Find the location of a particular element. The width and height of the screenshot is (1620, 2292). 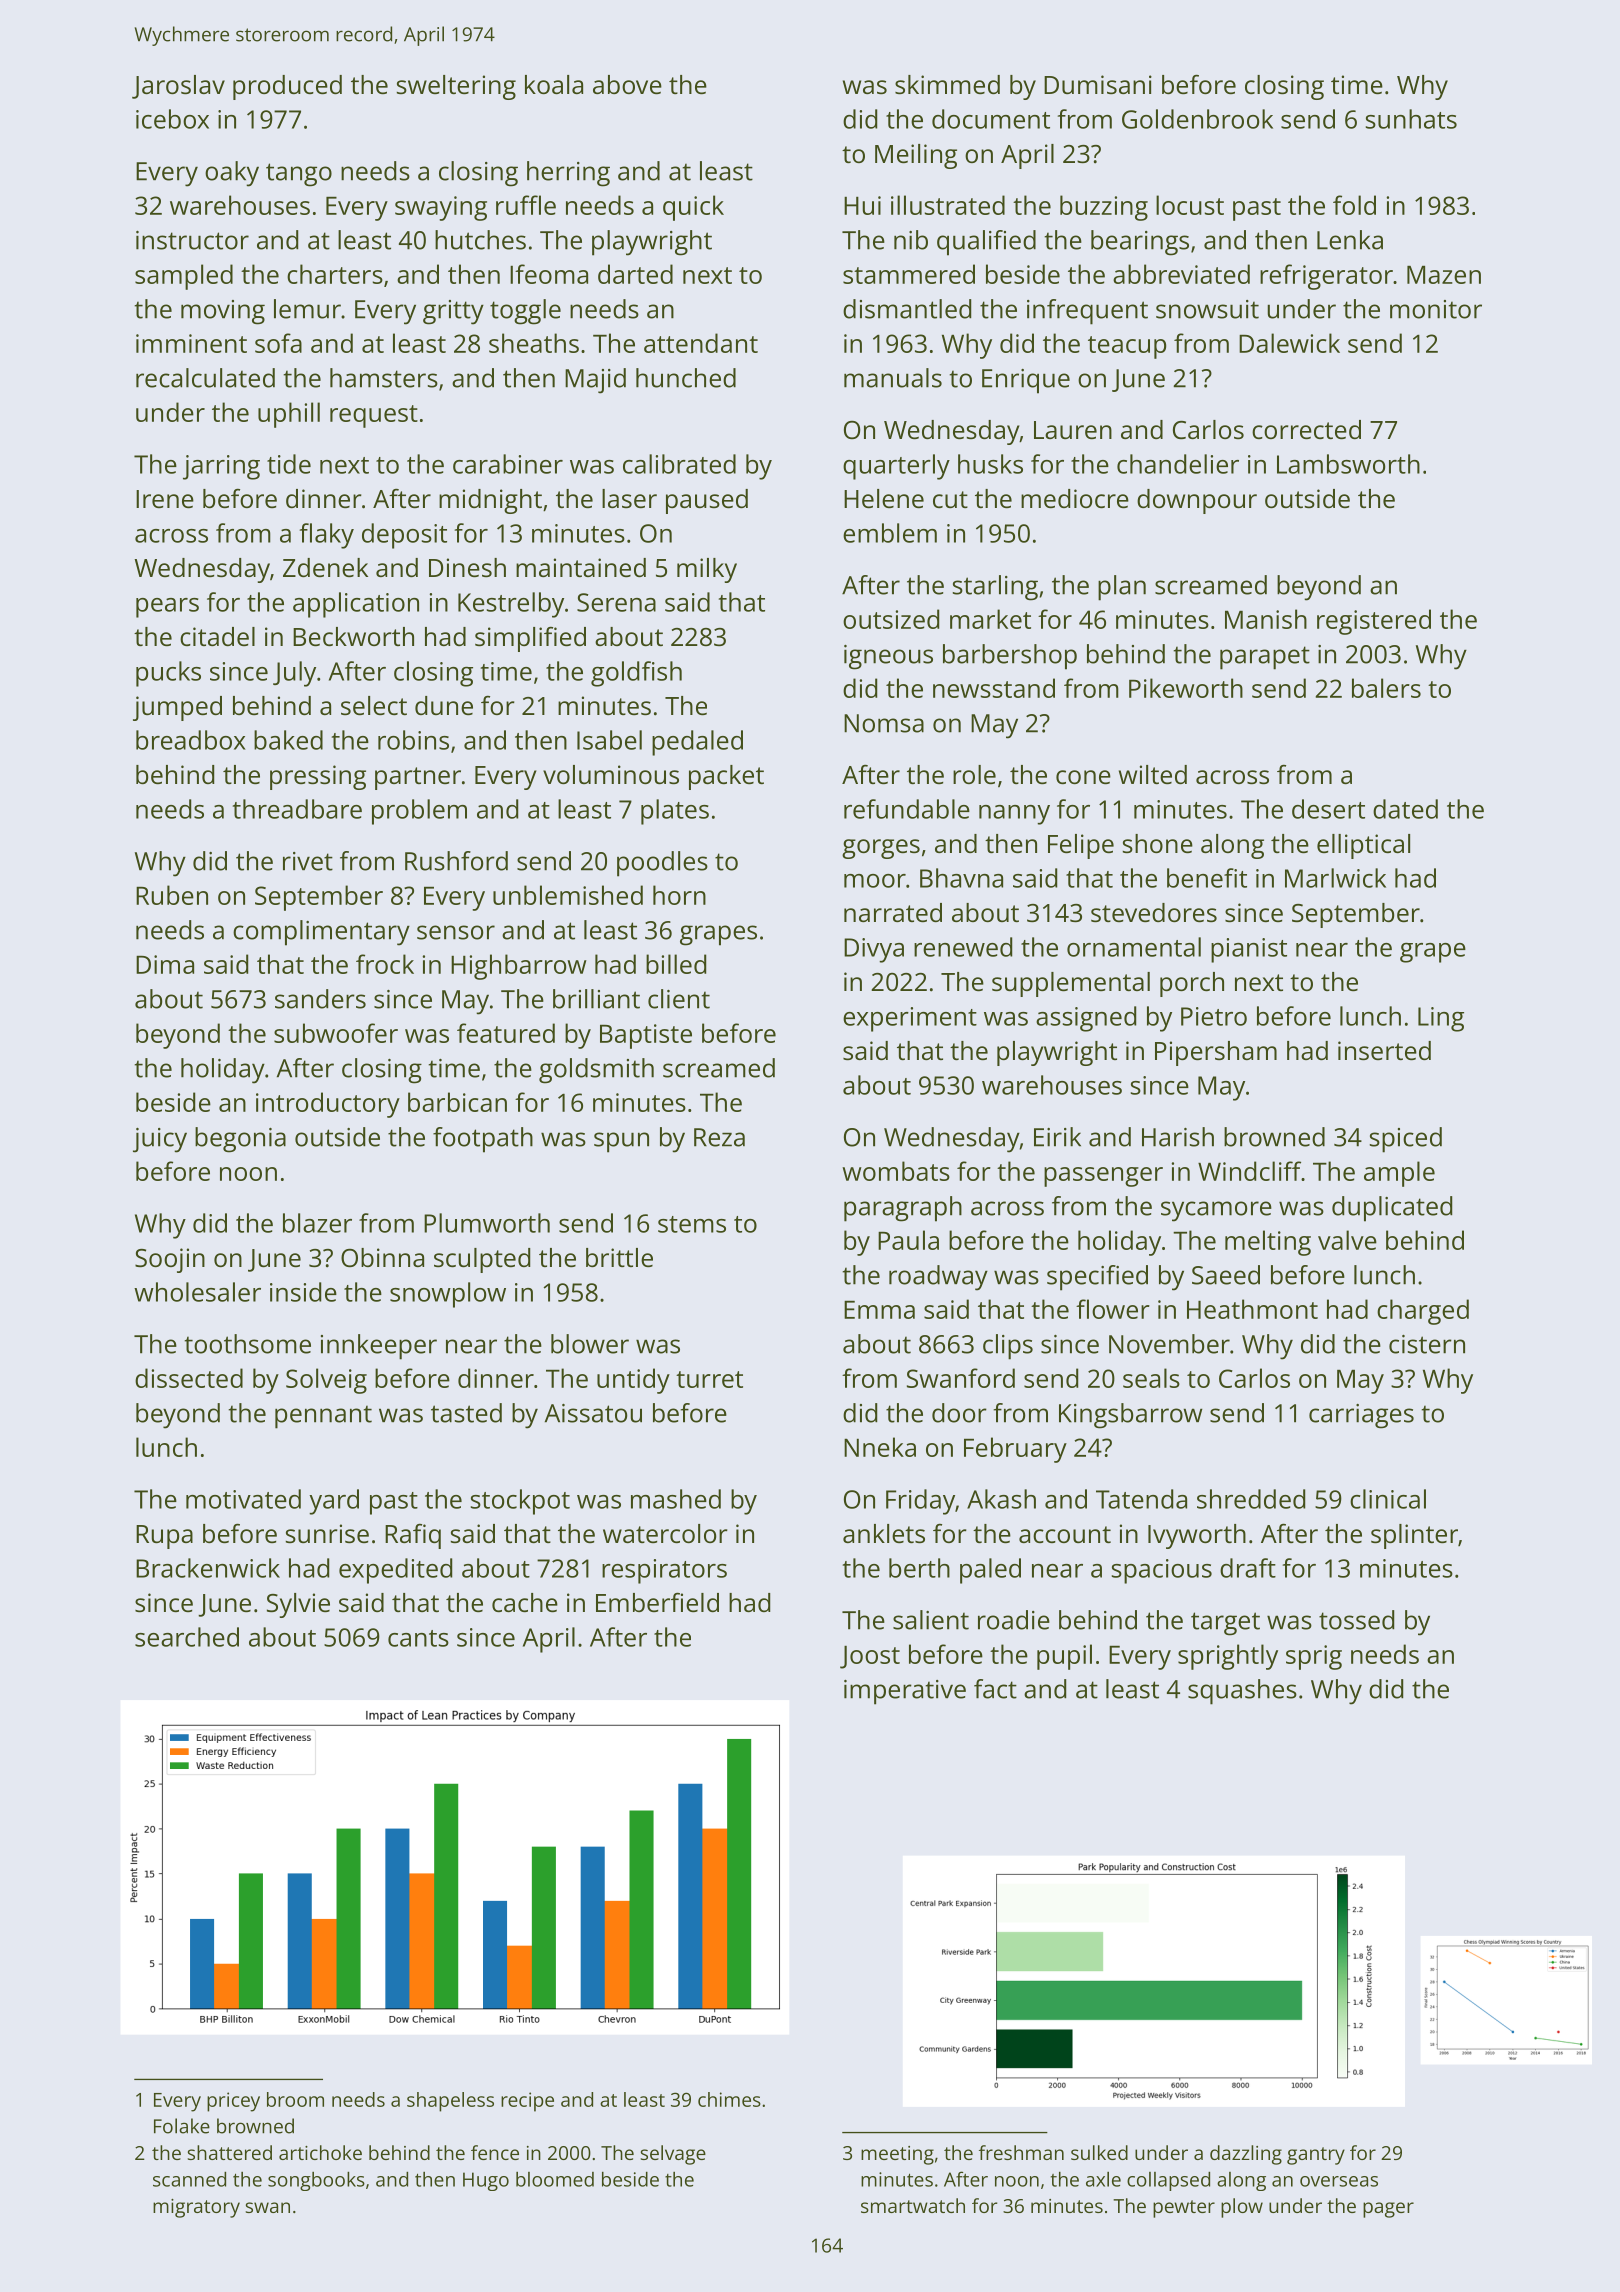

recalculated is located at coordinates (205, 378).
